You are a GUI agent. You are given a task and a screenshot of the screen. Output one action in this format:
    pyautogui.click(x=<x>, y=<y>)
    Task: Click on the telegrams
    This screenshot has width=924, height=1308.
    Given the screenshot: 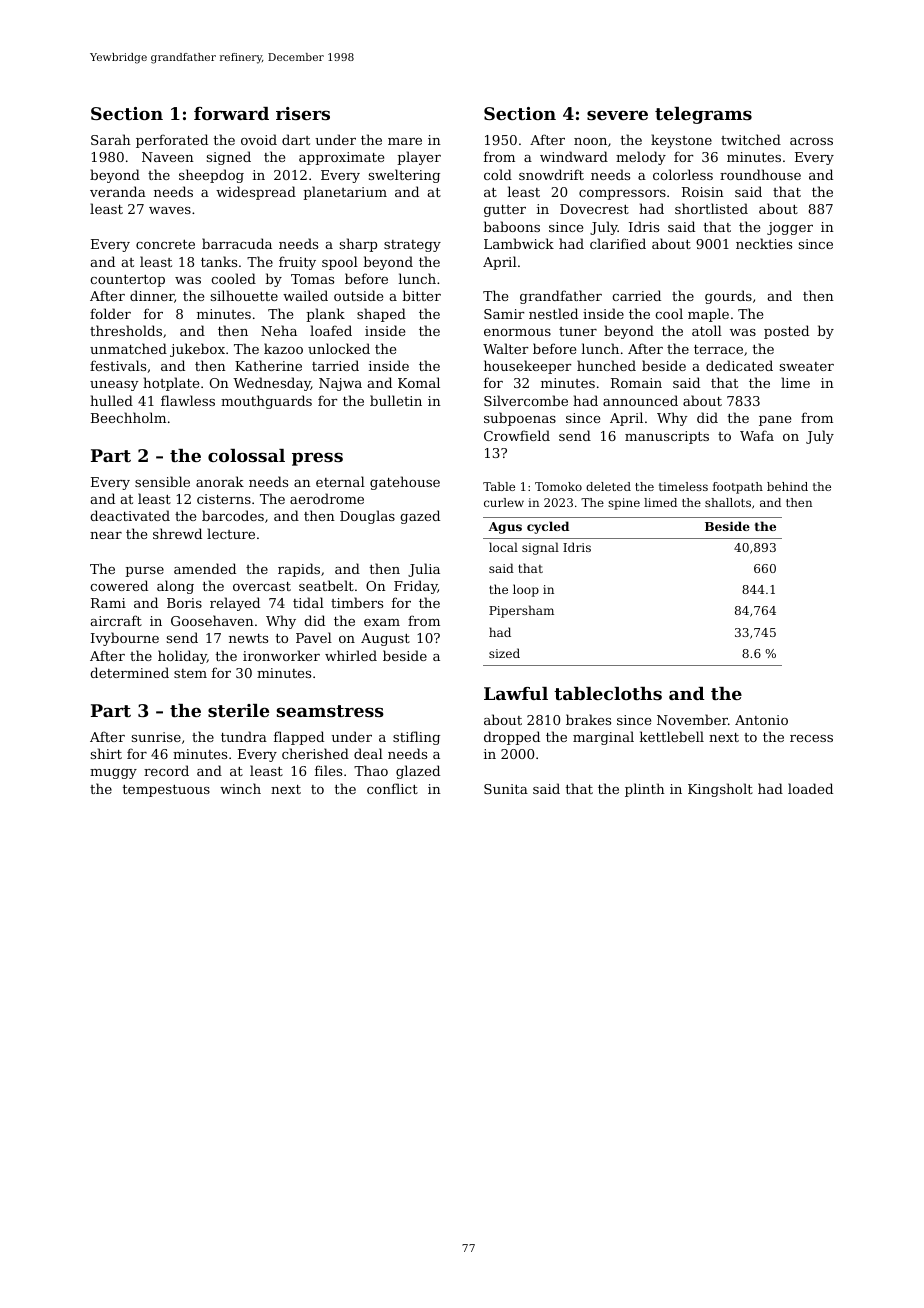 What is the action you would take?
    pyautogui.click(x=703, y=115)
